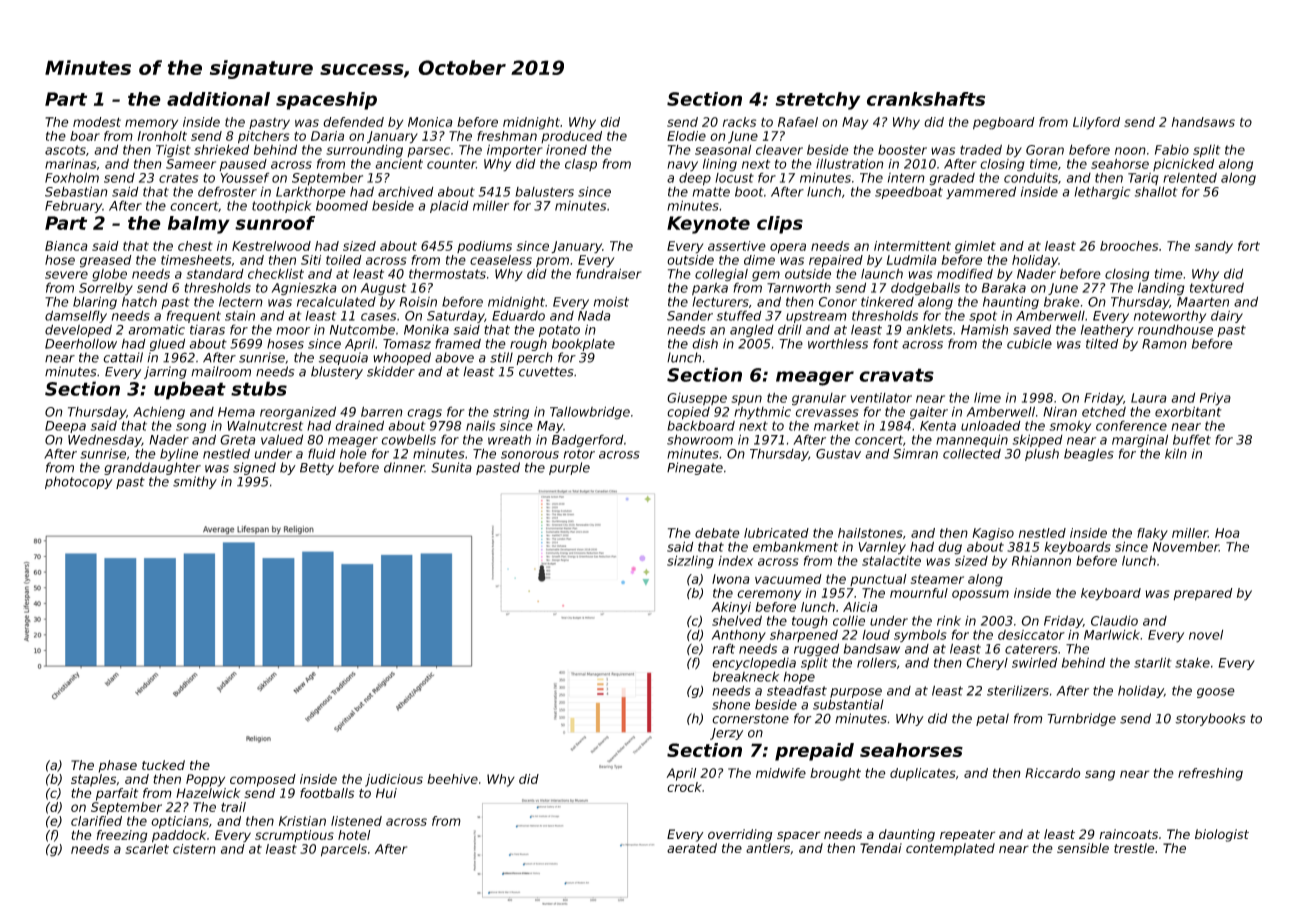 The image size is (1308, 924). What do you see at coordinates (1004, 288) in the image?
I see `Baraka` at bounding box center [1004, 288].
